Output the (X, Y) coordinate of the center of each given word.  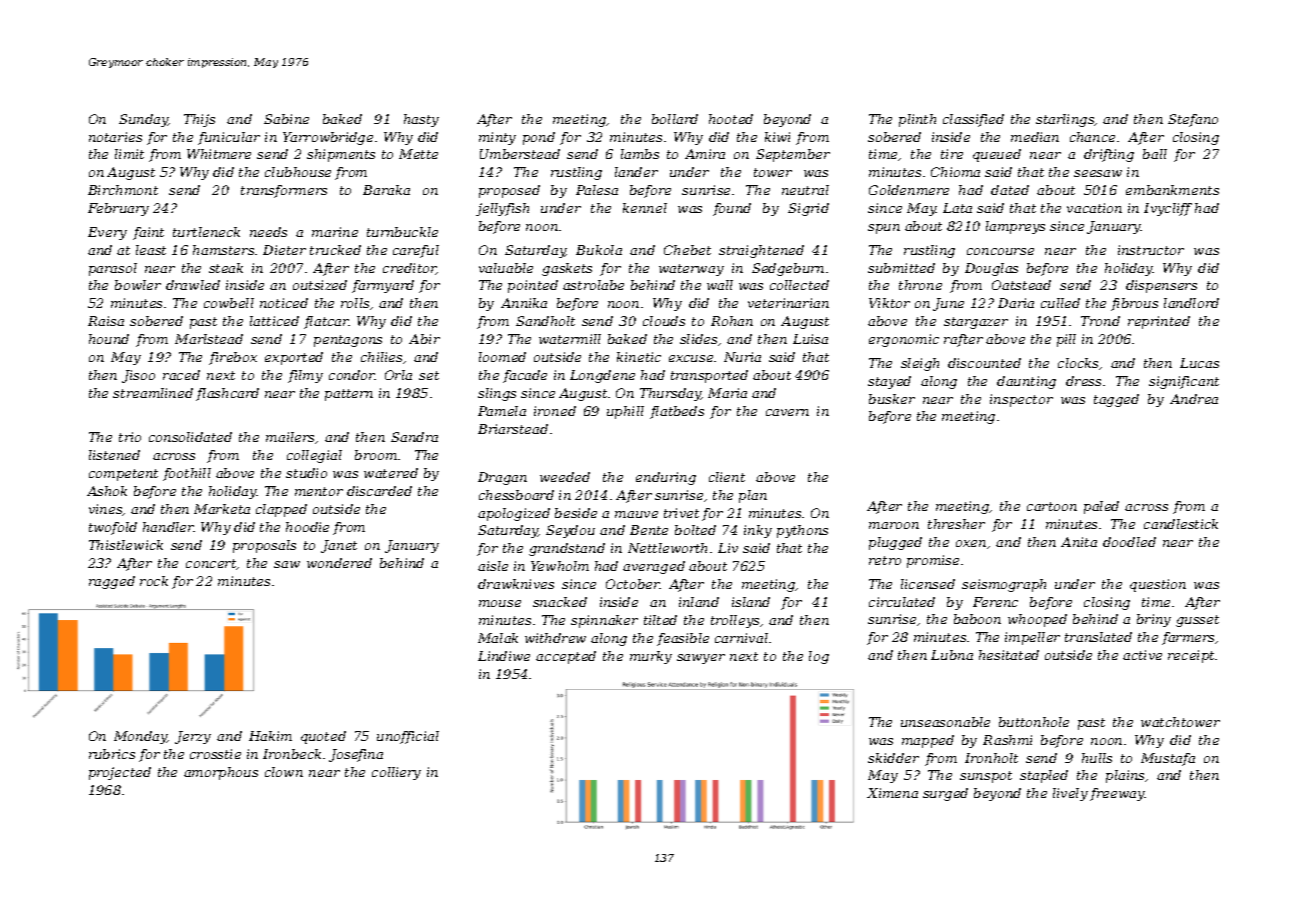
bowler (138, 285)
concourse (1000, 251)
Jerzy (193, 737)
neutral (805, 190)
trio (130, 437)
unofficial (408, 737)
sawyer (701, 659)
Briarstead (513, 429)
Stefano (1193, 120)
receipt (1192, 656)
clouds (664, 321)
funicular (229, 138)
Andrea (1194, 399)
